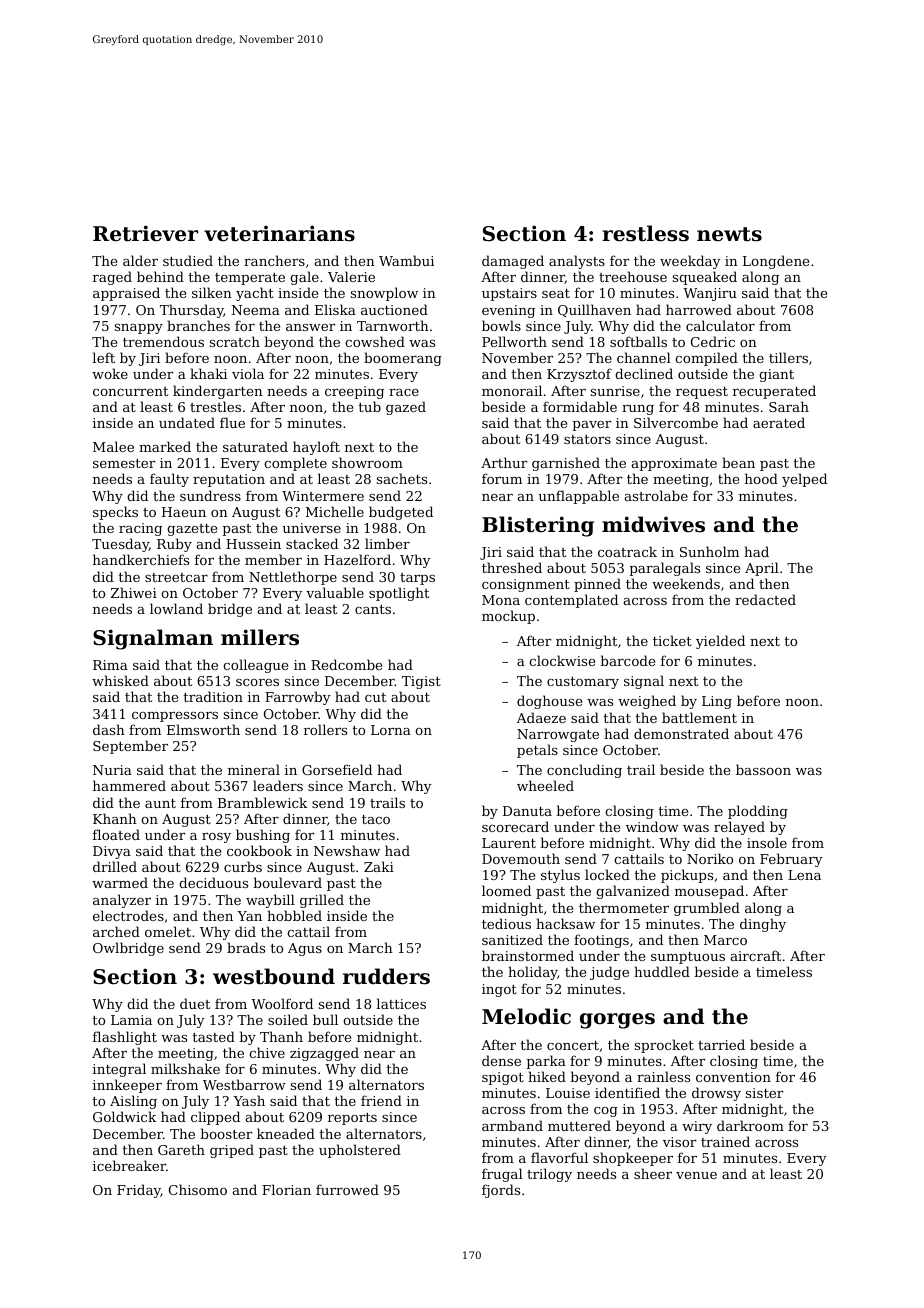 The height and width of the screenshot is (1308, 924). Describe the element at coordinates (386, 976) in the screenshot. I see `rudders` at that location.
